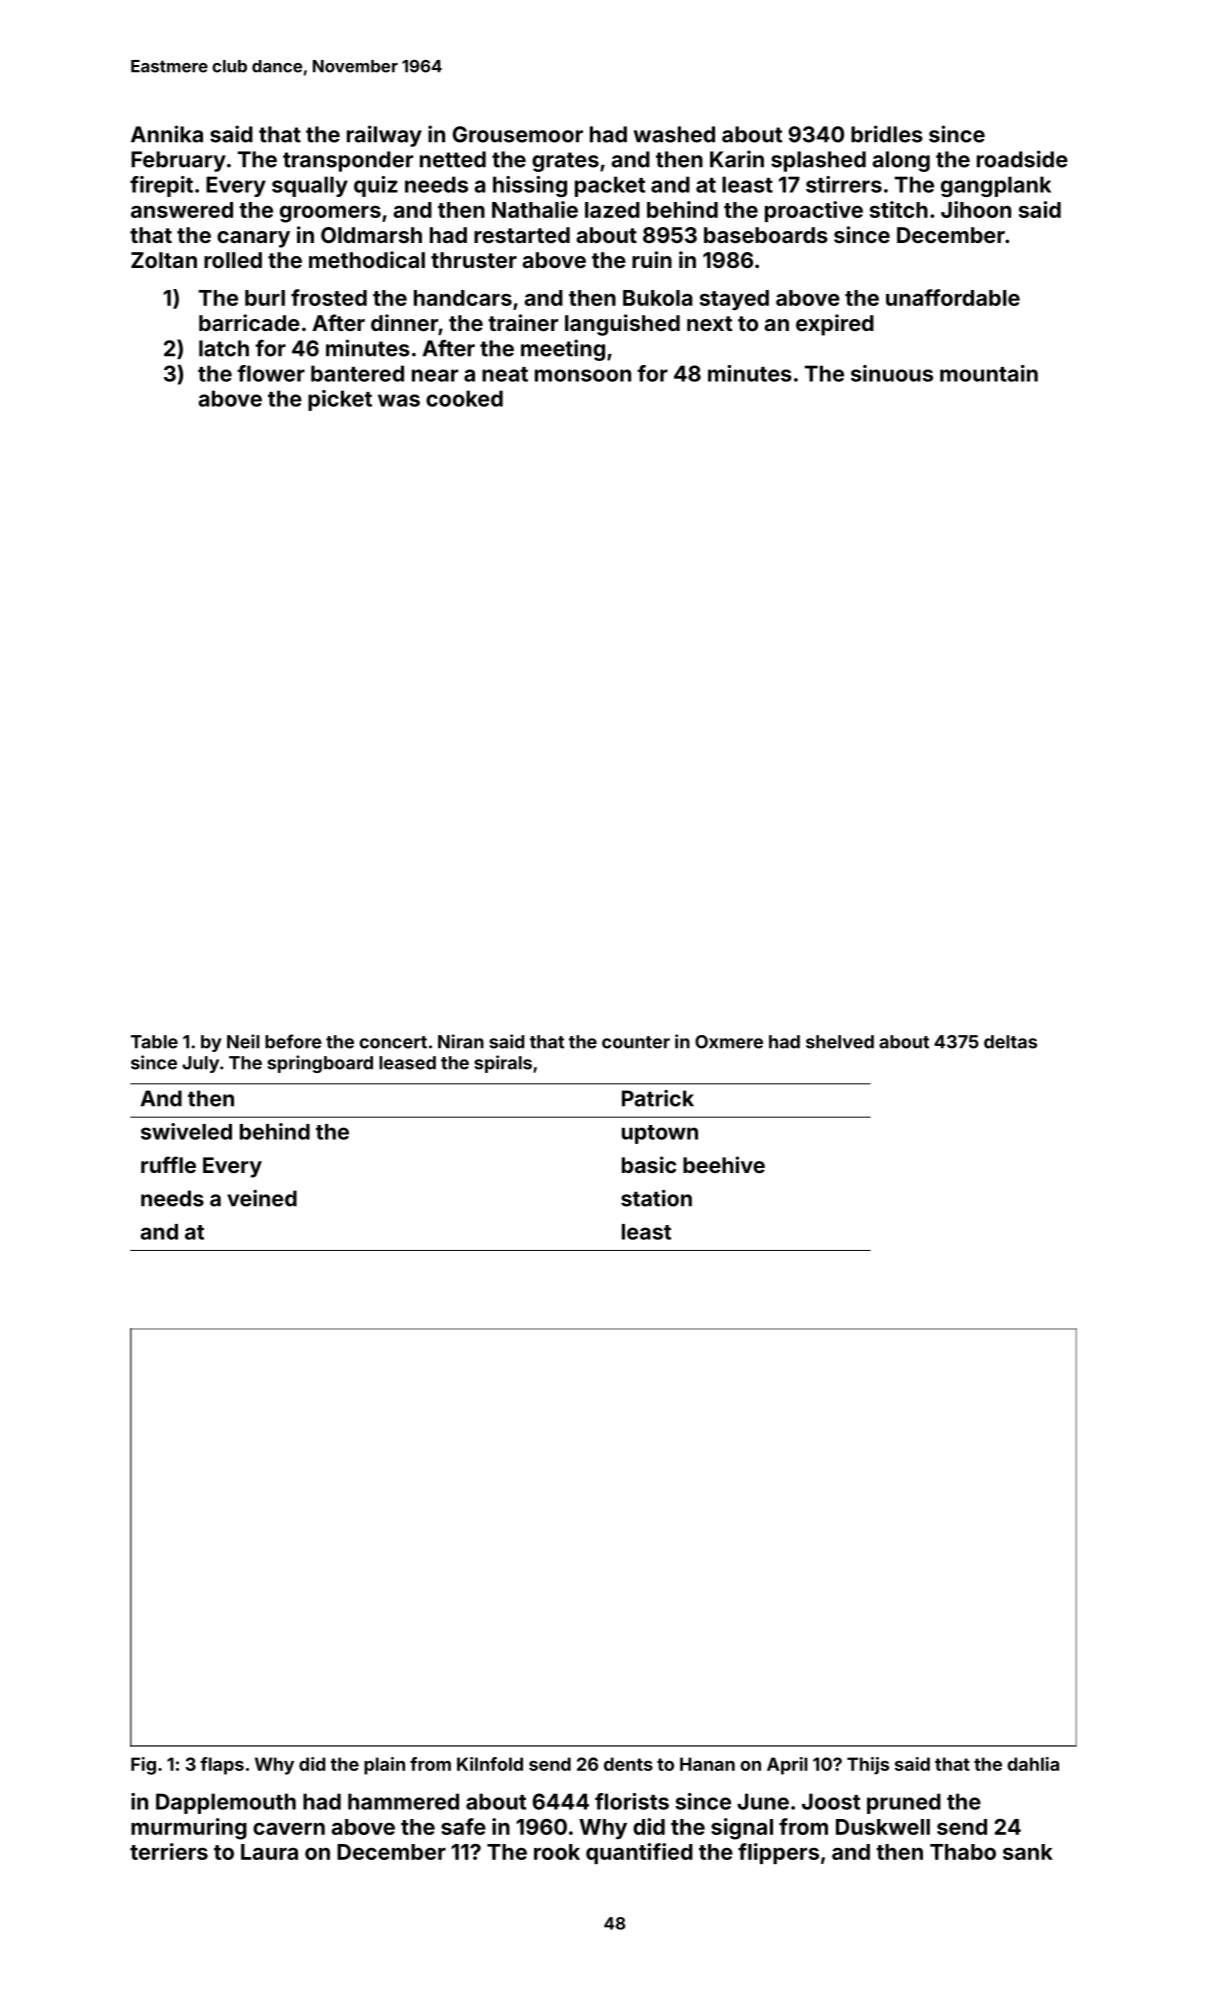 This image has height=1989, width=1207. What do you see at coordinates (729, 1042) in the image?
I see `Oxmere` at bounding box center [729, 1042].
